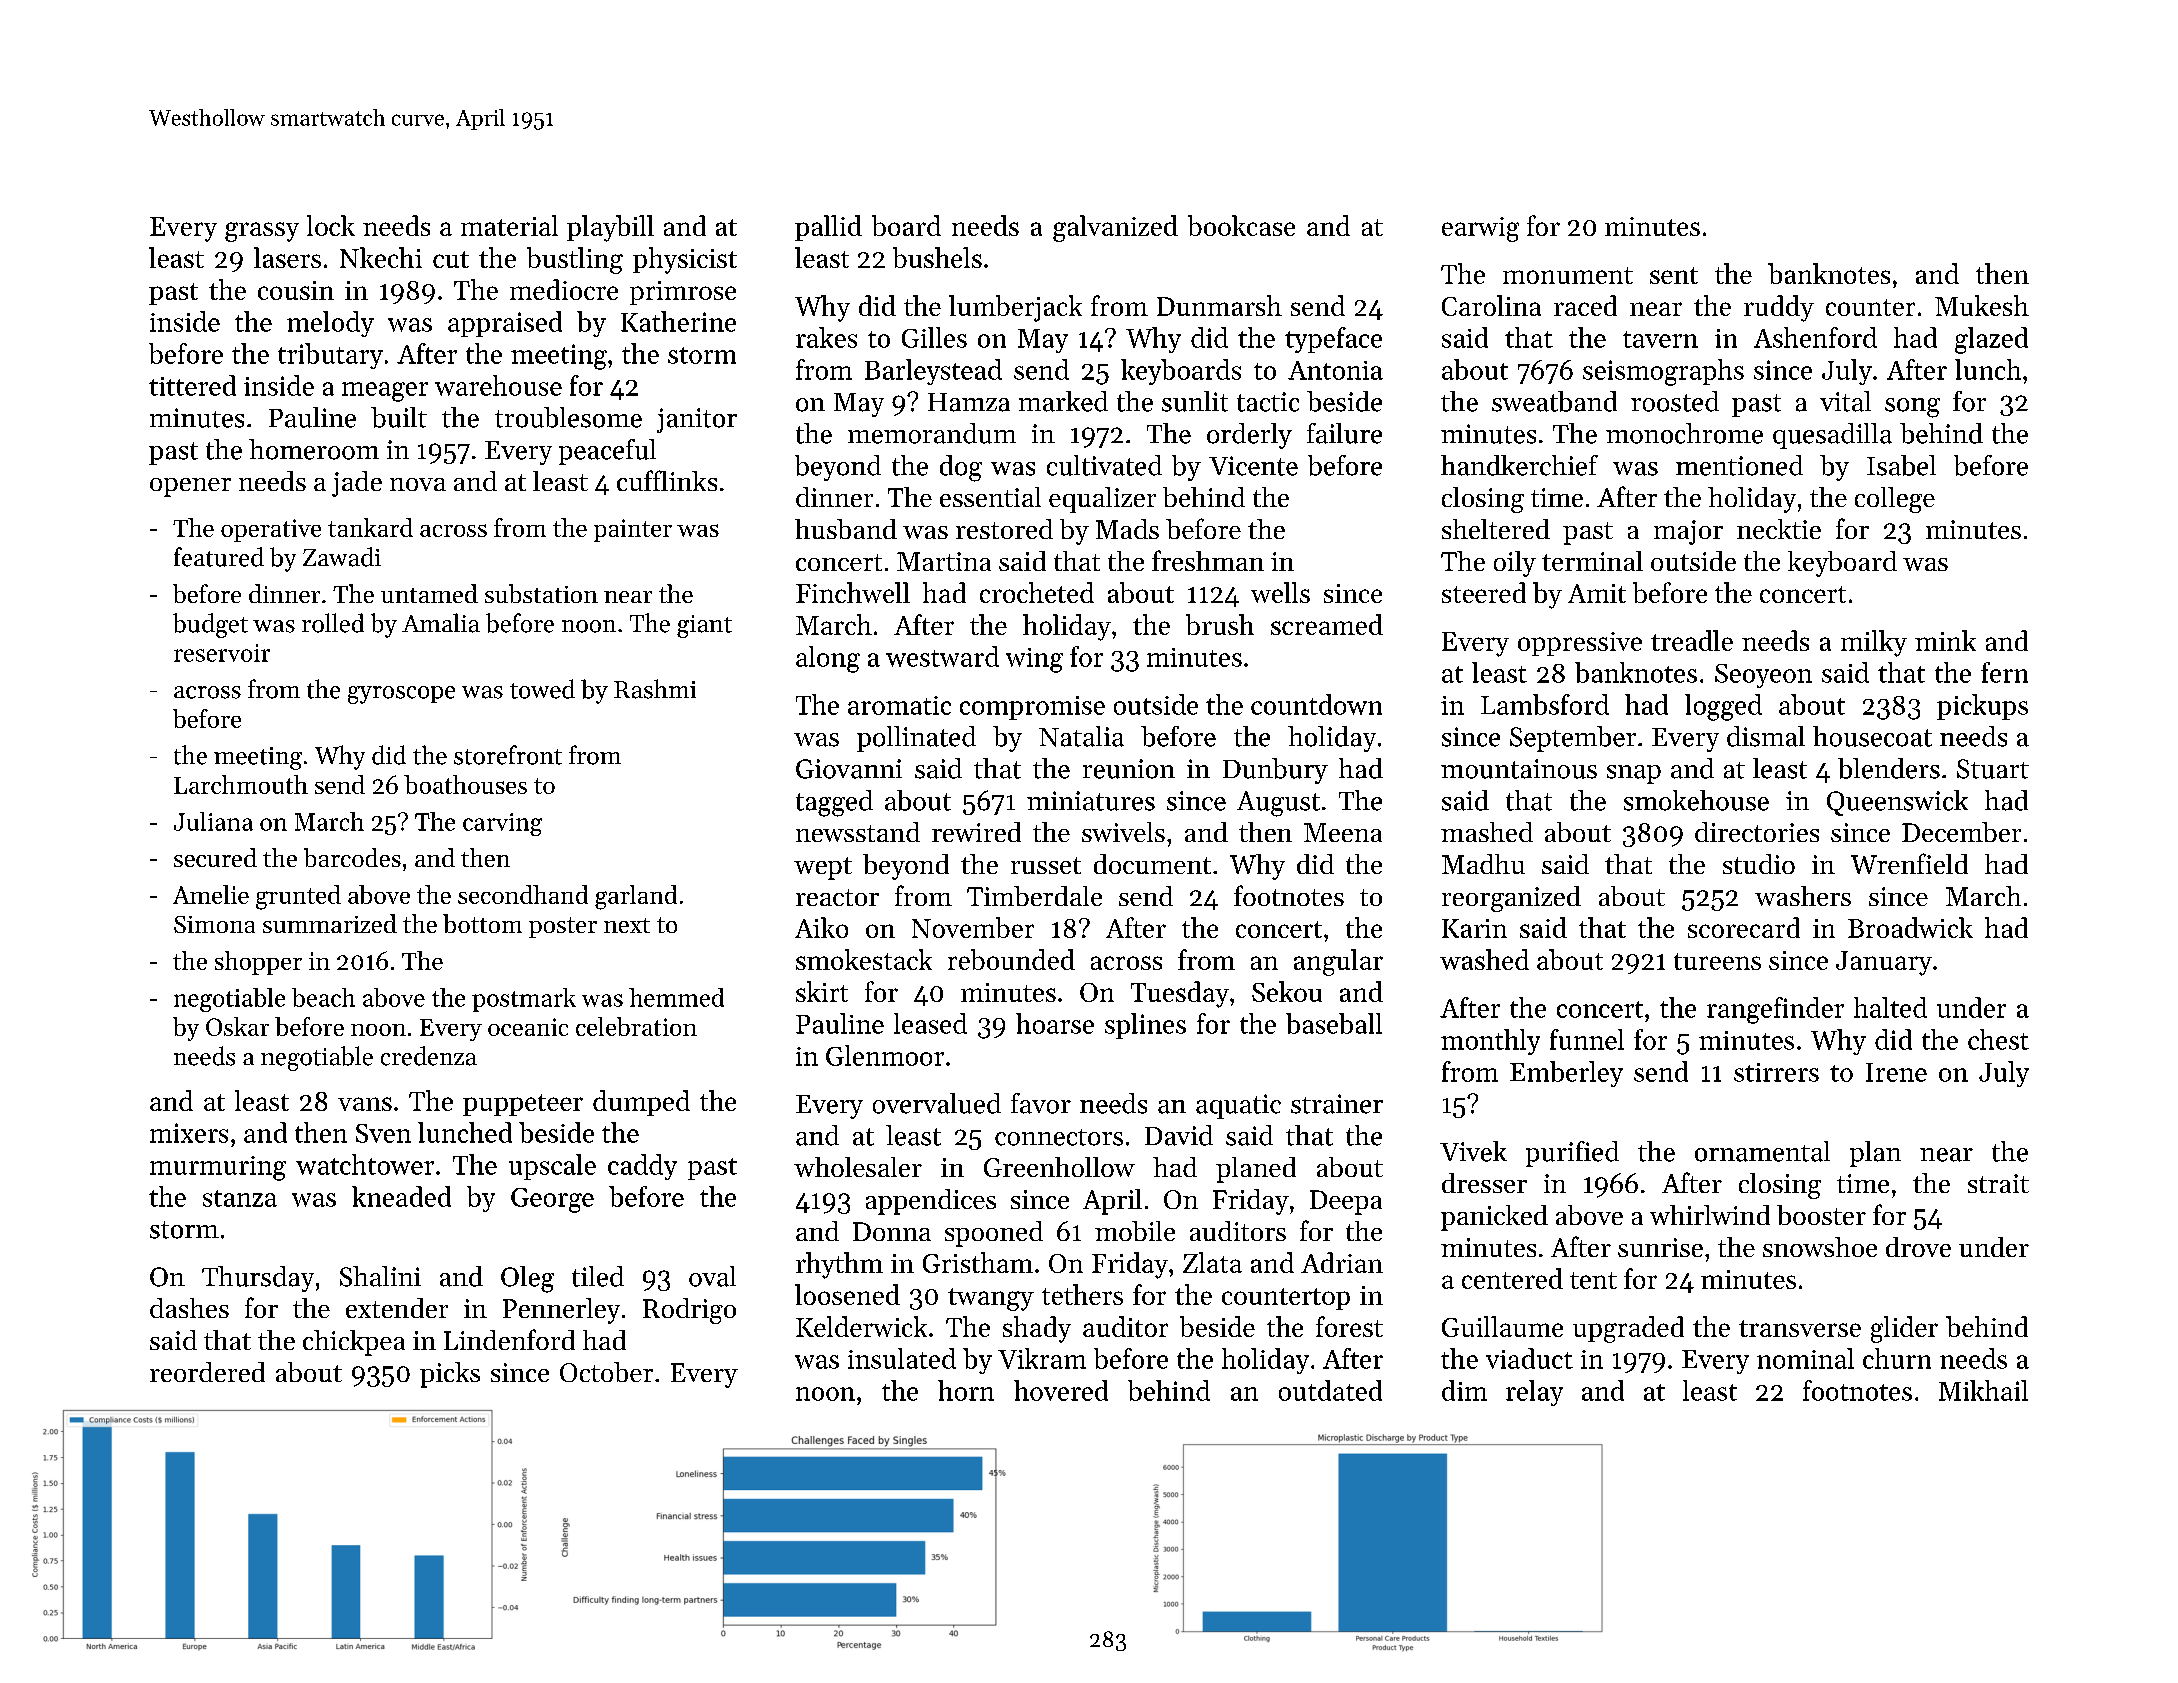 Image resolution: width=2178 pixels, height=1683 pixels. Describe the element at coordinates (1901, 465) in the screenshot. I see `Isabel` at that location.
